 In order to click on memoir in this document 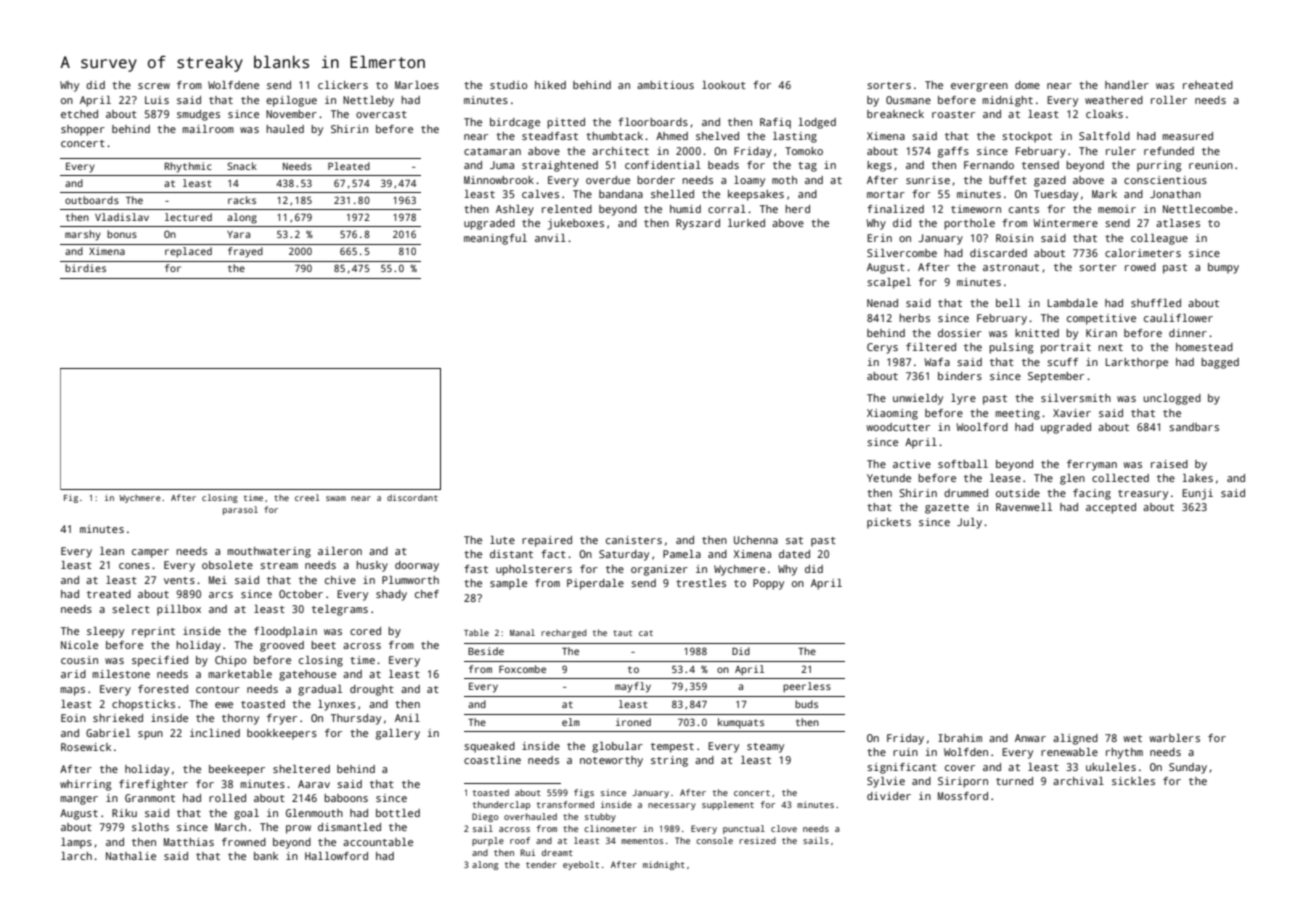, I will do `click(1117, 209)`.
